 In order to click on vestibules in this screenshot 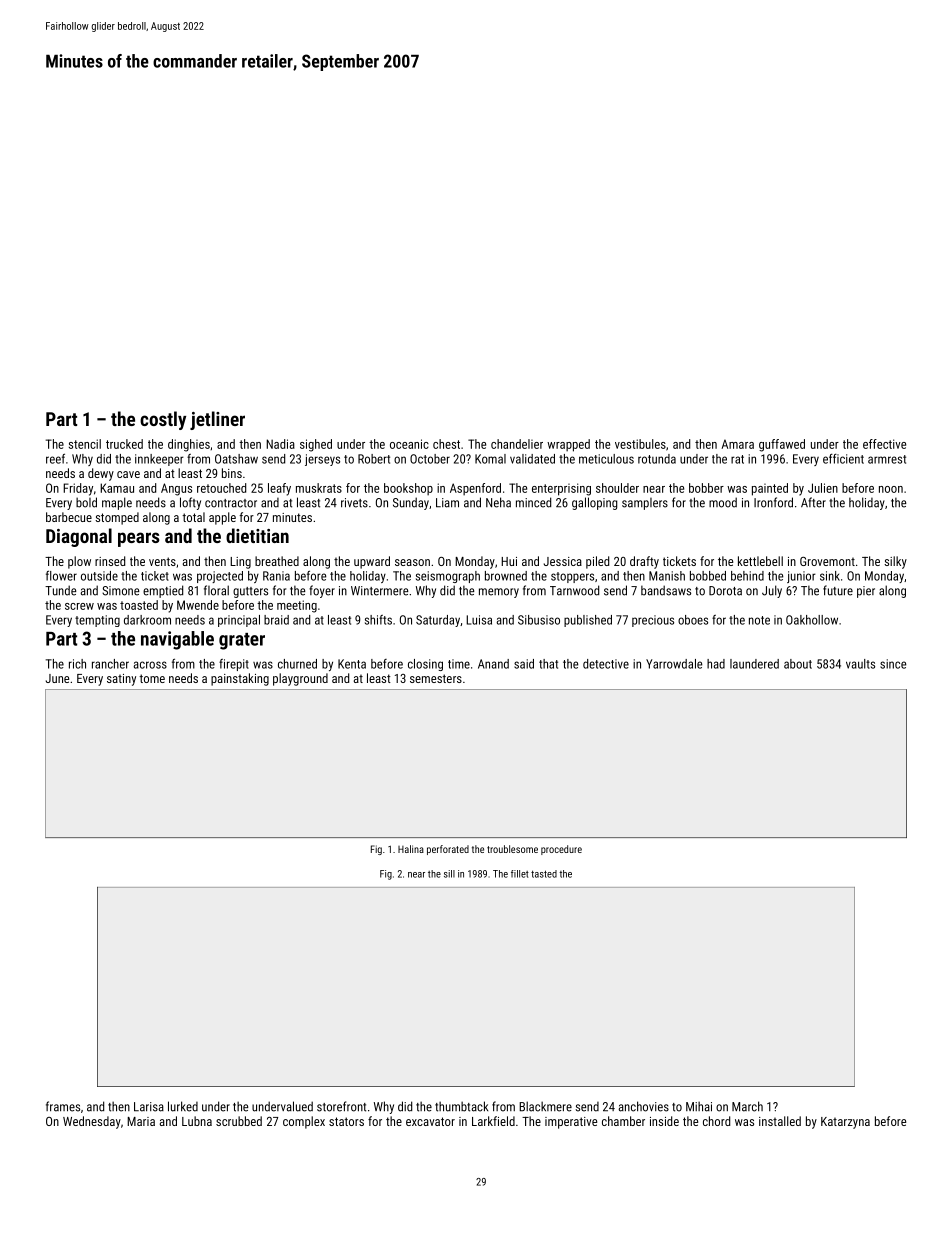, I will do `click(640, 444)`.
